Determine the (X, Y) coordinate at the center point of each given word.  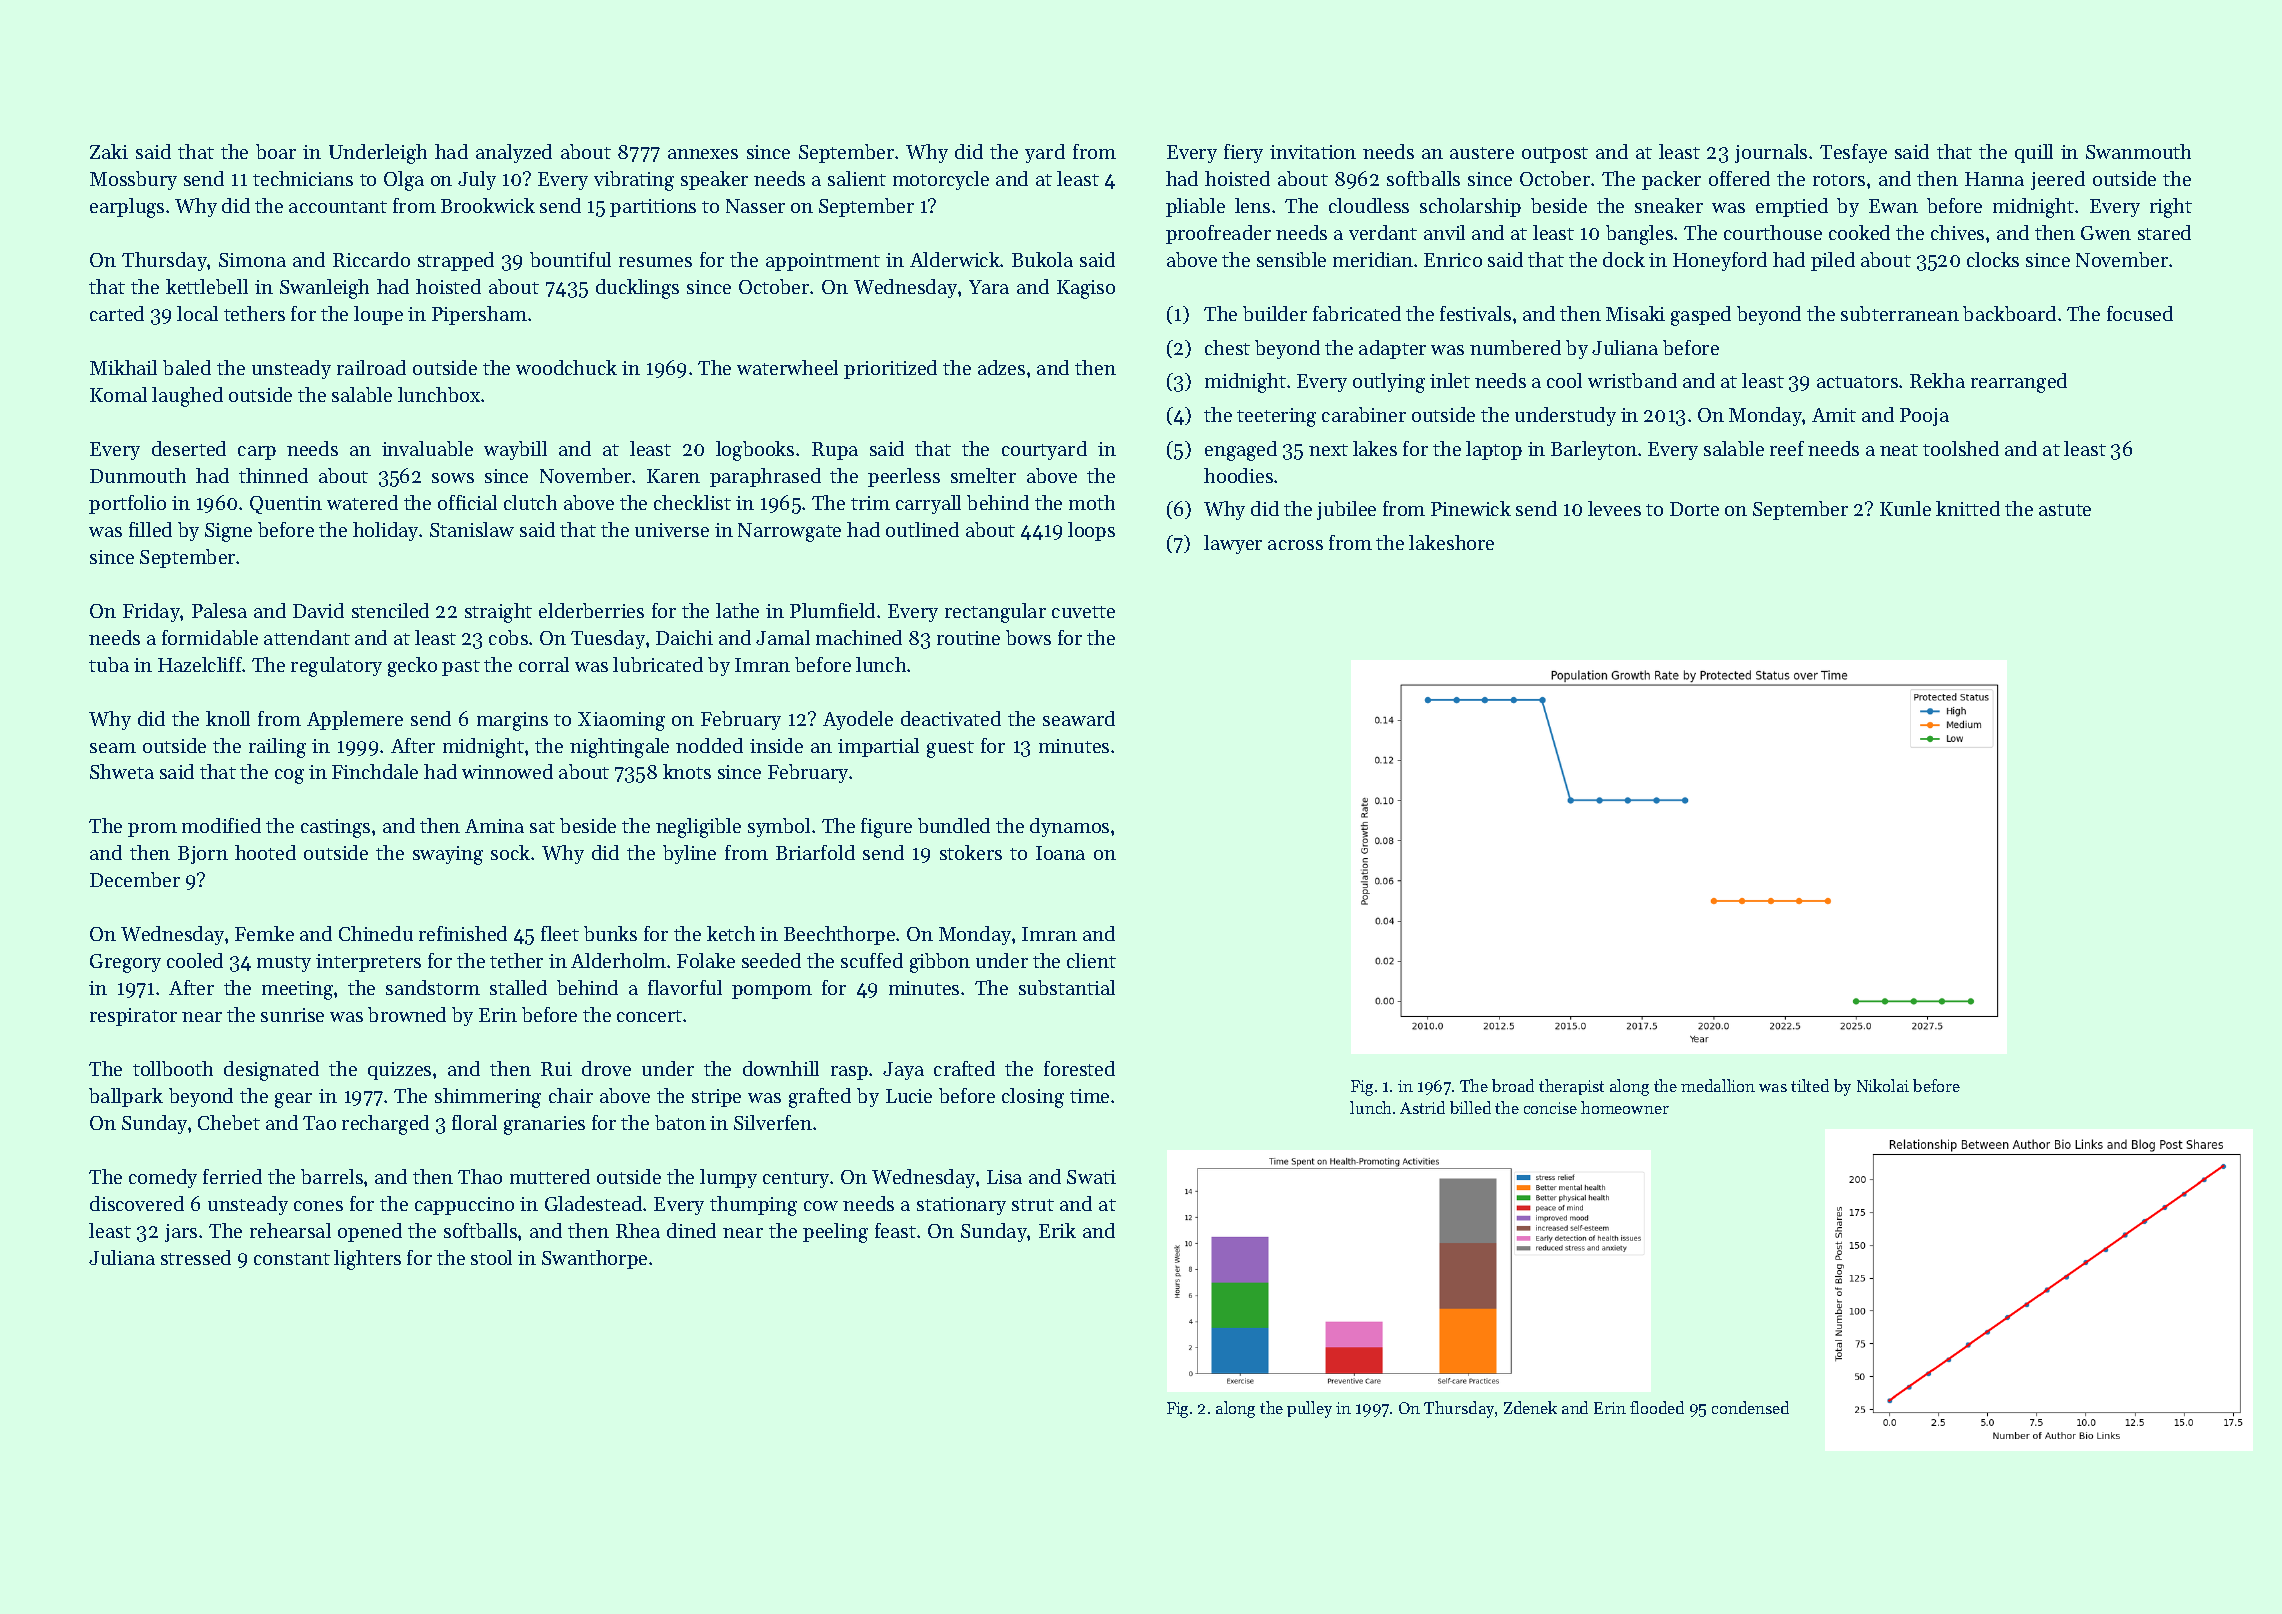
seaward (1079, 718)
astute (2065, 510)
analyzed (514, 153)
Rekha (1937, 380)
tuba (109, 664)
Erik (1057, 1230)
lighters (367, 1260)
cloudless (1369, 205)
